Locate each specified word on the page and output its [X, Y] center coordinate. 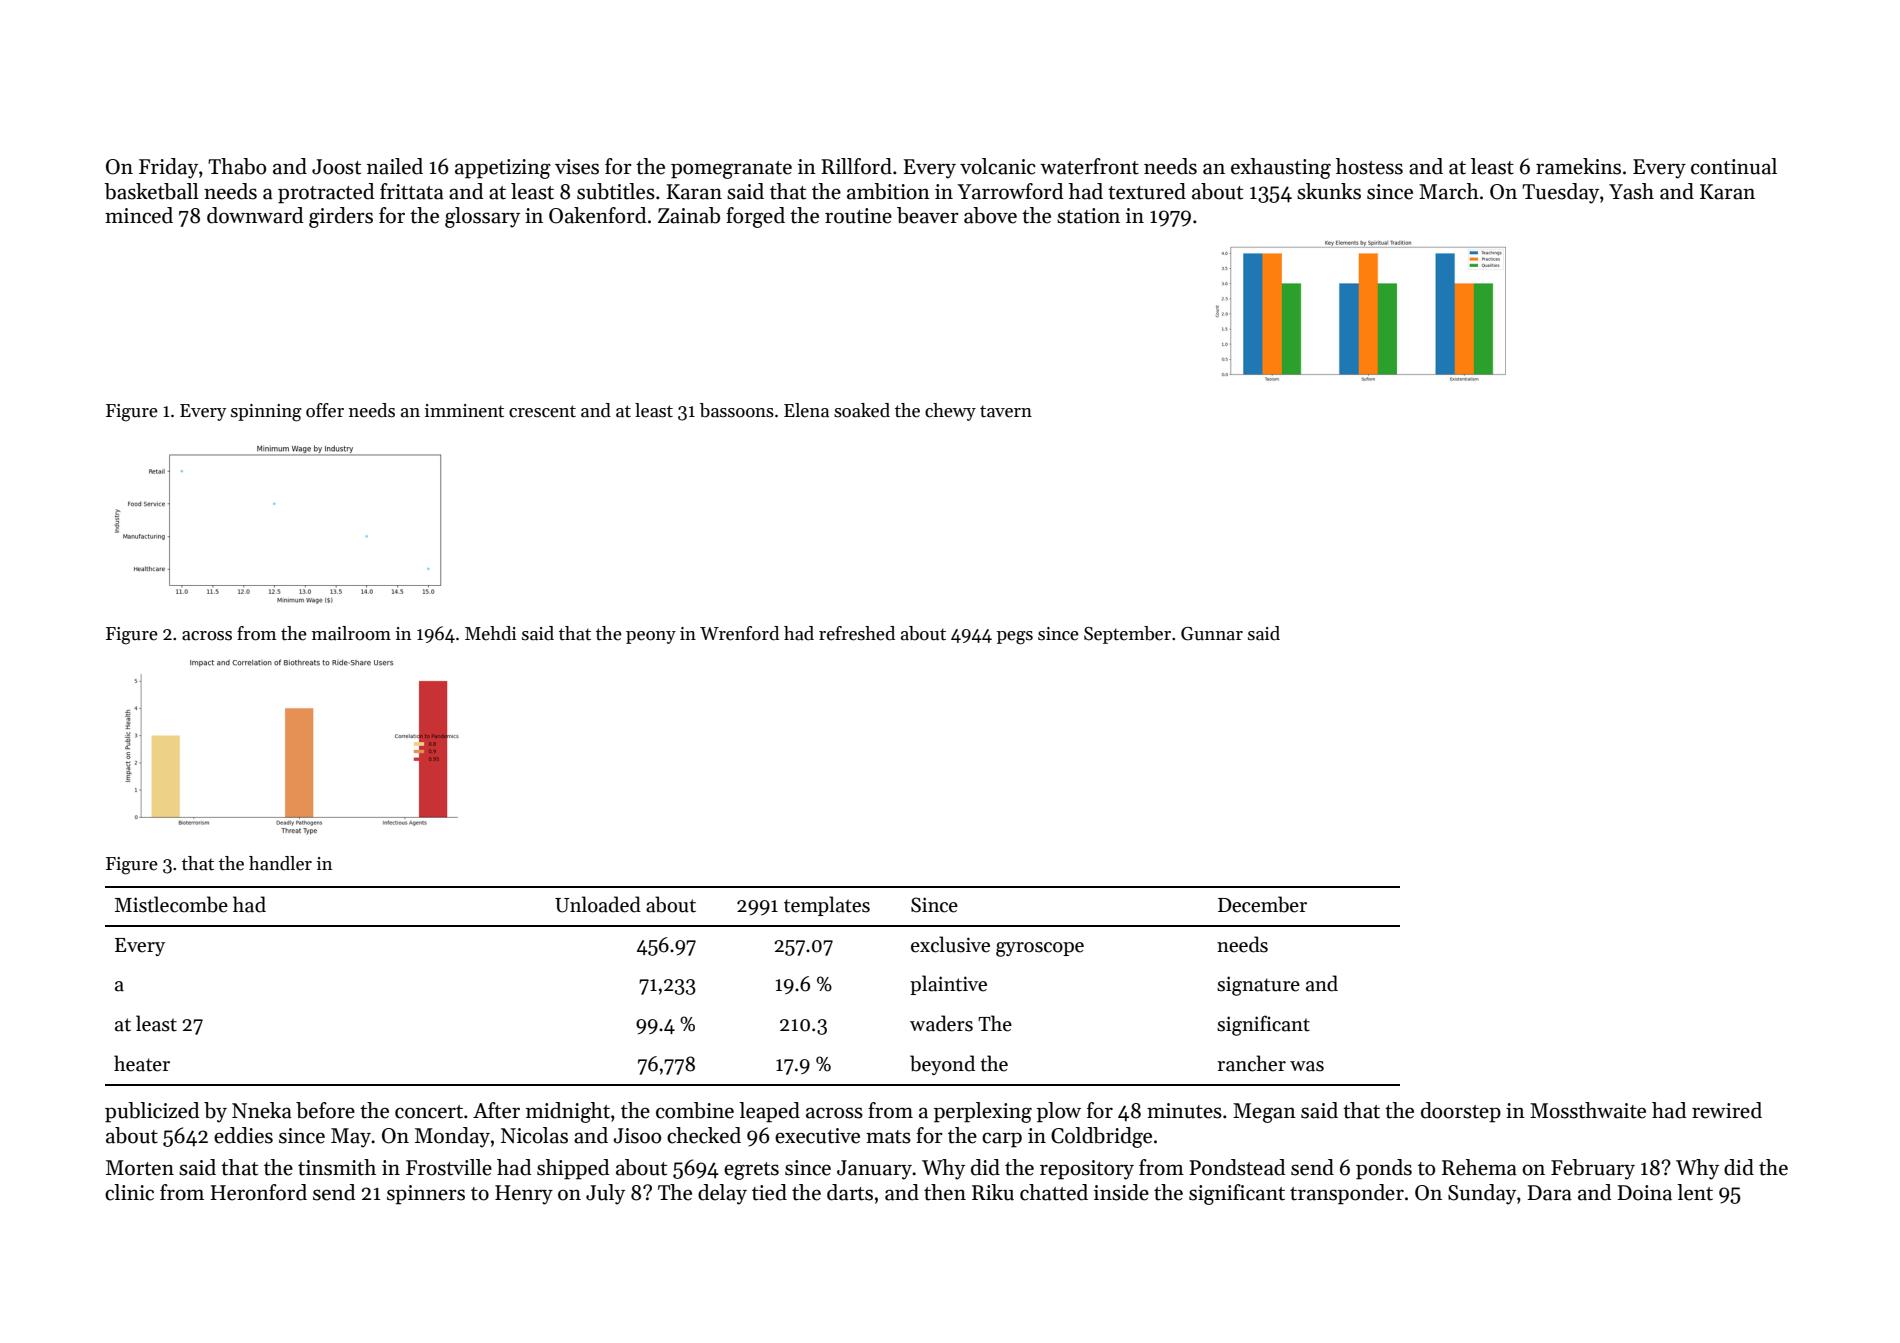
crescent [542, 411]
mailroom [351, 633]
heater [142, 1063]
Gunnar [1212, 634]
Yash [1631, 191]
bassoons [737, 410]
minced [139, 215]
